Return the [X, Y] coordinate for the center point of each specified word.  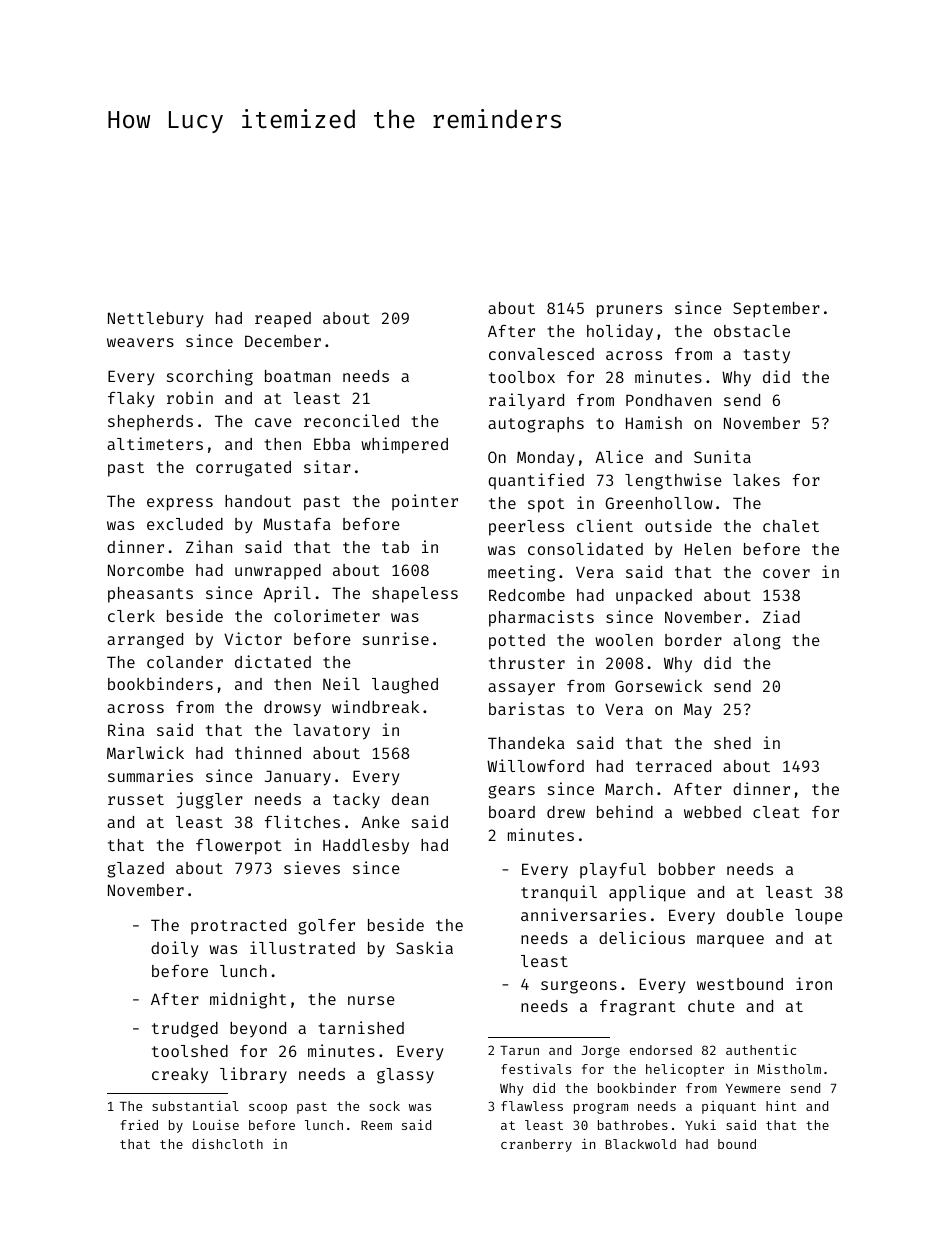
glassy [405, 1076]
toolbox [522, 377]
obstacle [752, 331]
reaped [283, 320]
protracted [238, 927]
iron [814, 983]
